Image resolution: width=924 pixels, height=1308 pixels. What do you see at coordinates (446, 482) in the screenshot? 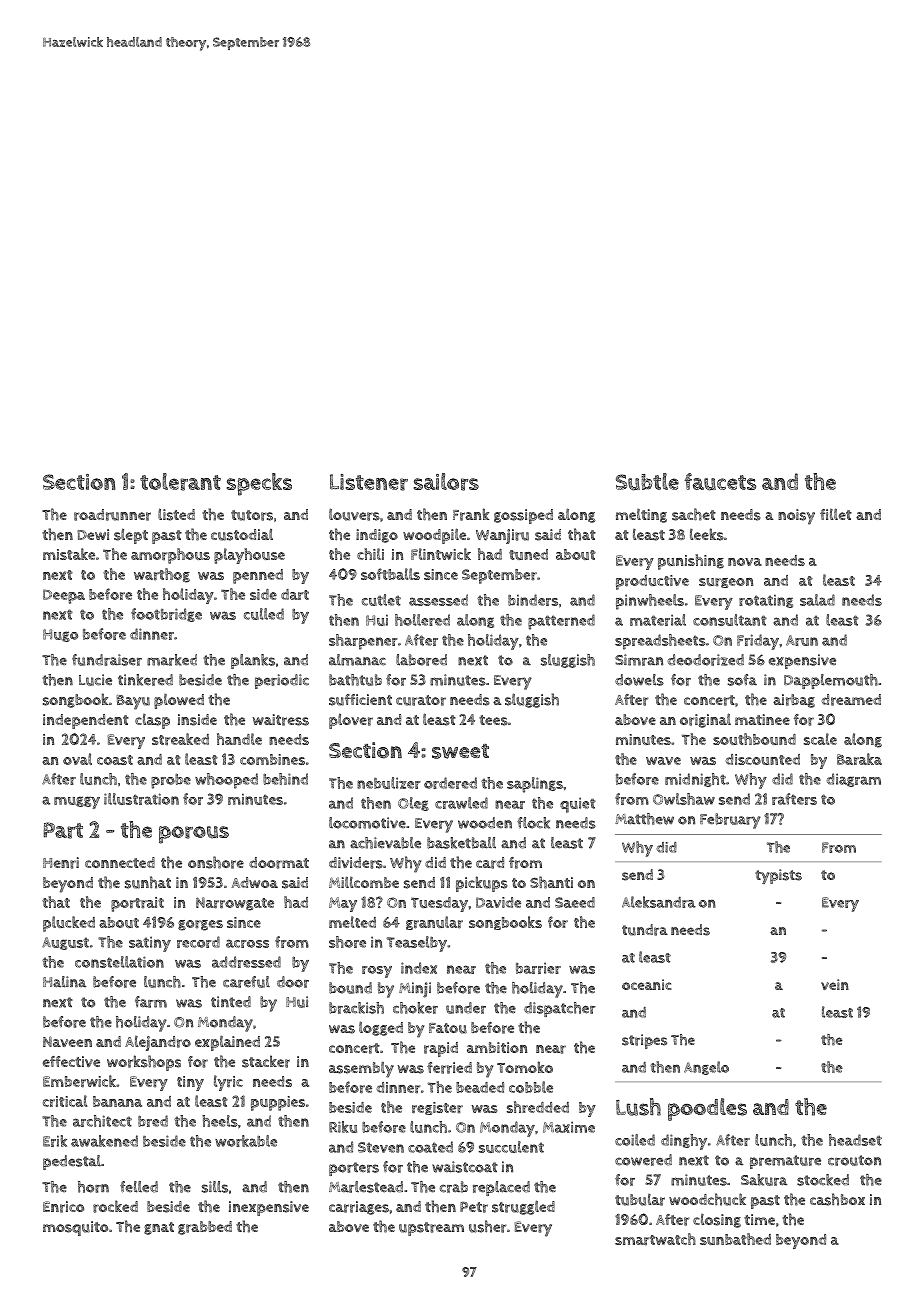
I see `sailors` at bounding box center [446, 482].
